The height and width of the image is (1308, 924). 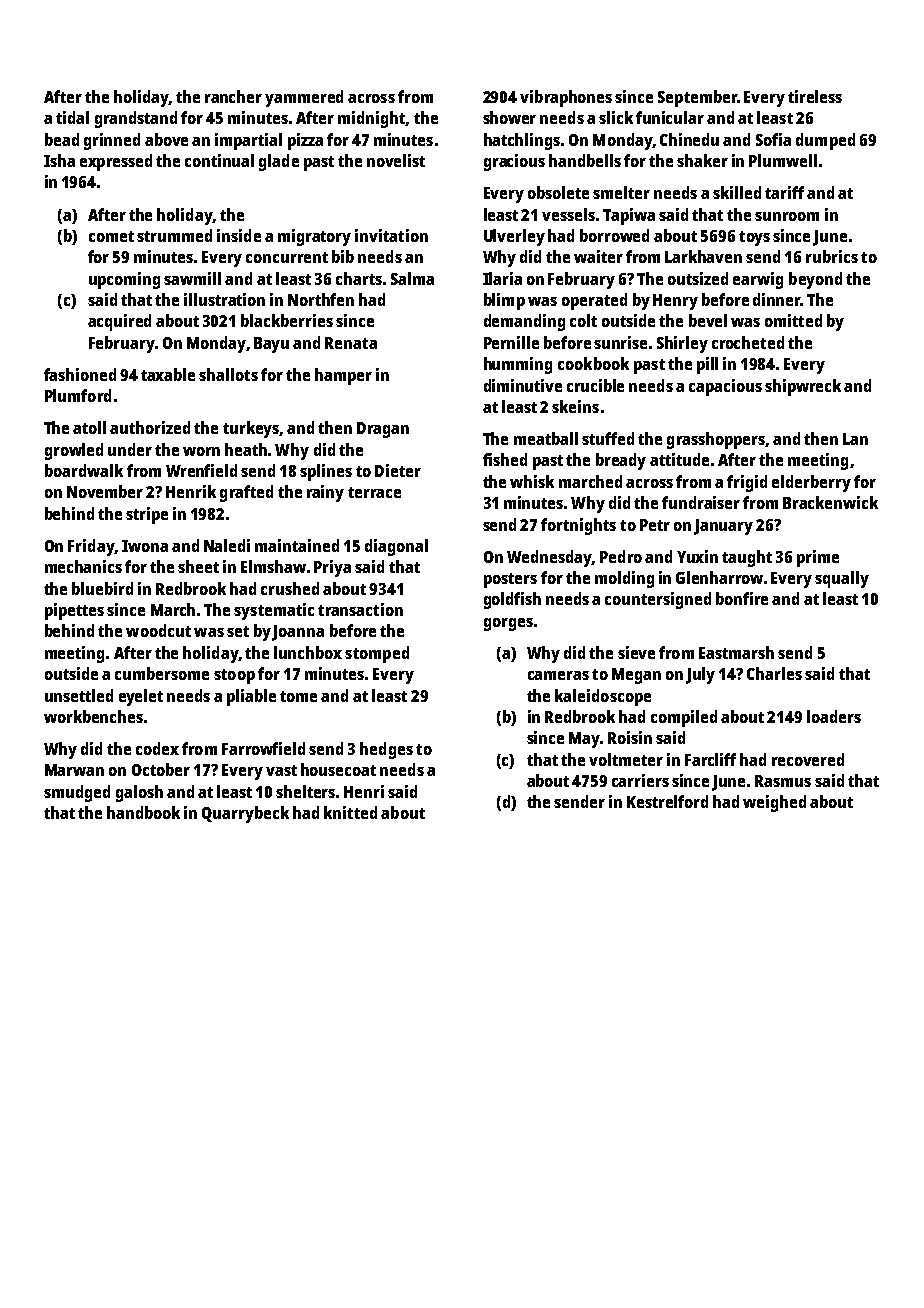 I want to click on kaleidoscope, so click(x=603, y=697).
